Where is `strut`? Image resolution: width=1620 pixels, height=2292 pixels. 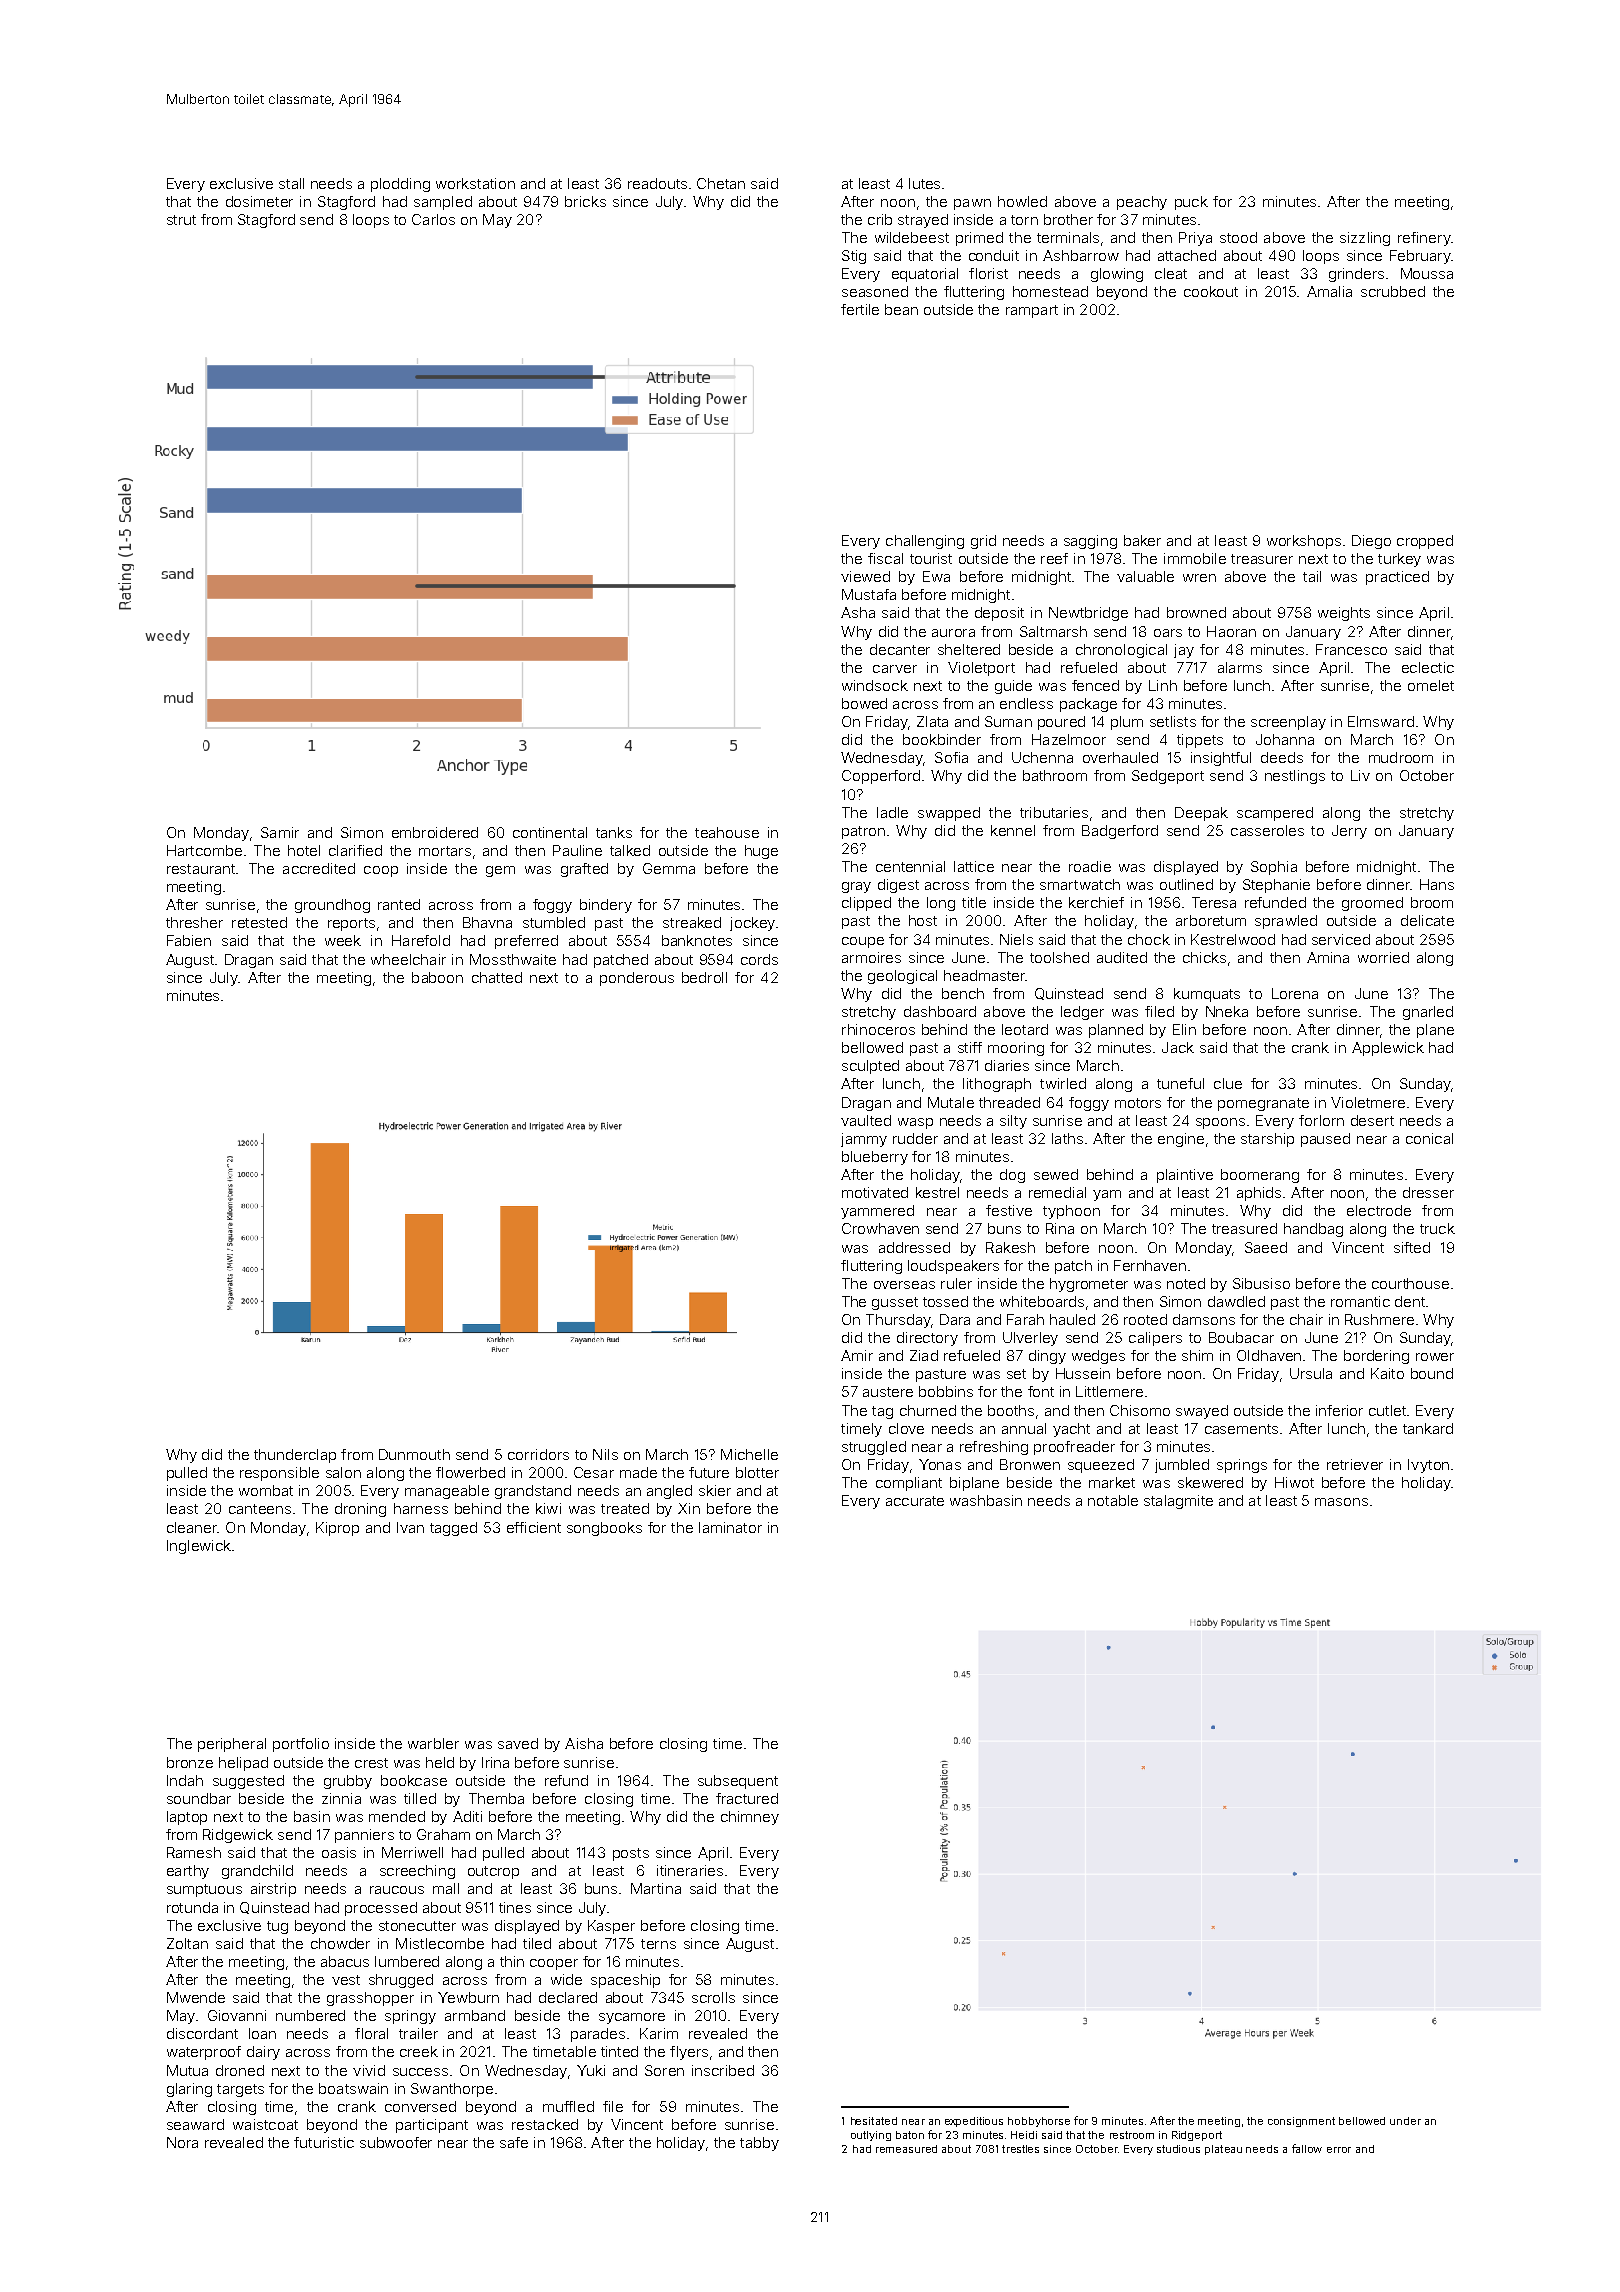 strut is located at coordinates (181, 220).
